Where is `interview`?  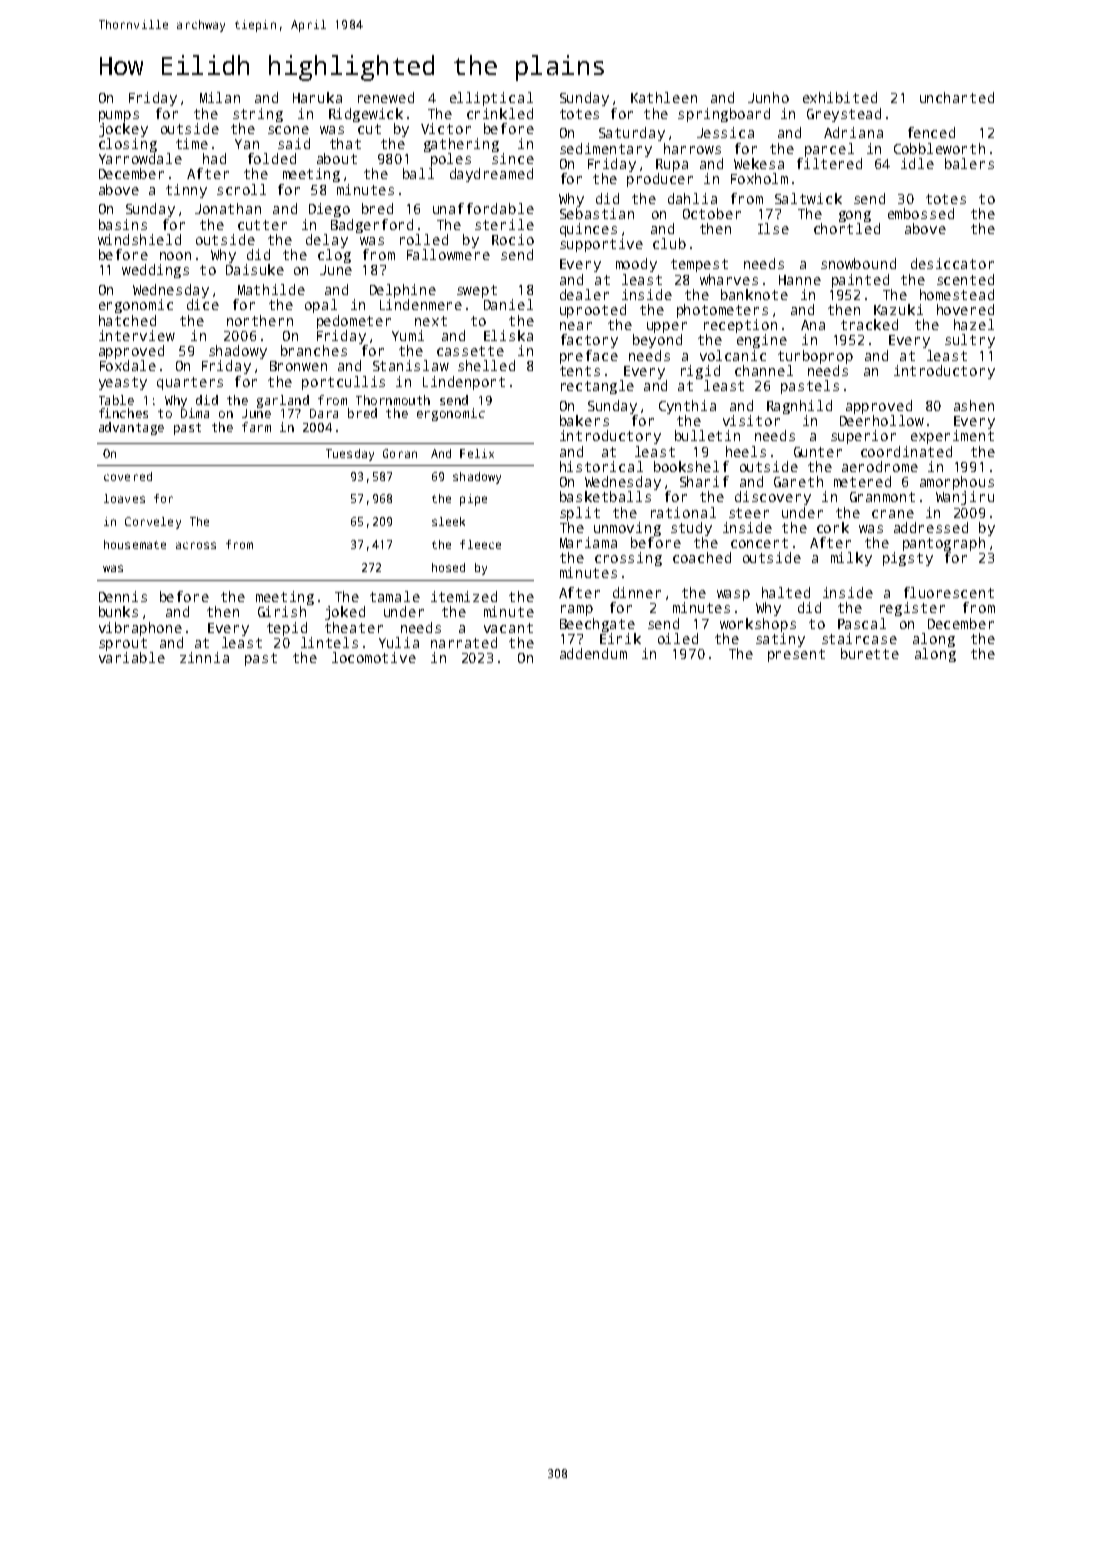
interview is located at coordinates (137, 335).
